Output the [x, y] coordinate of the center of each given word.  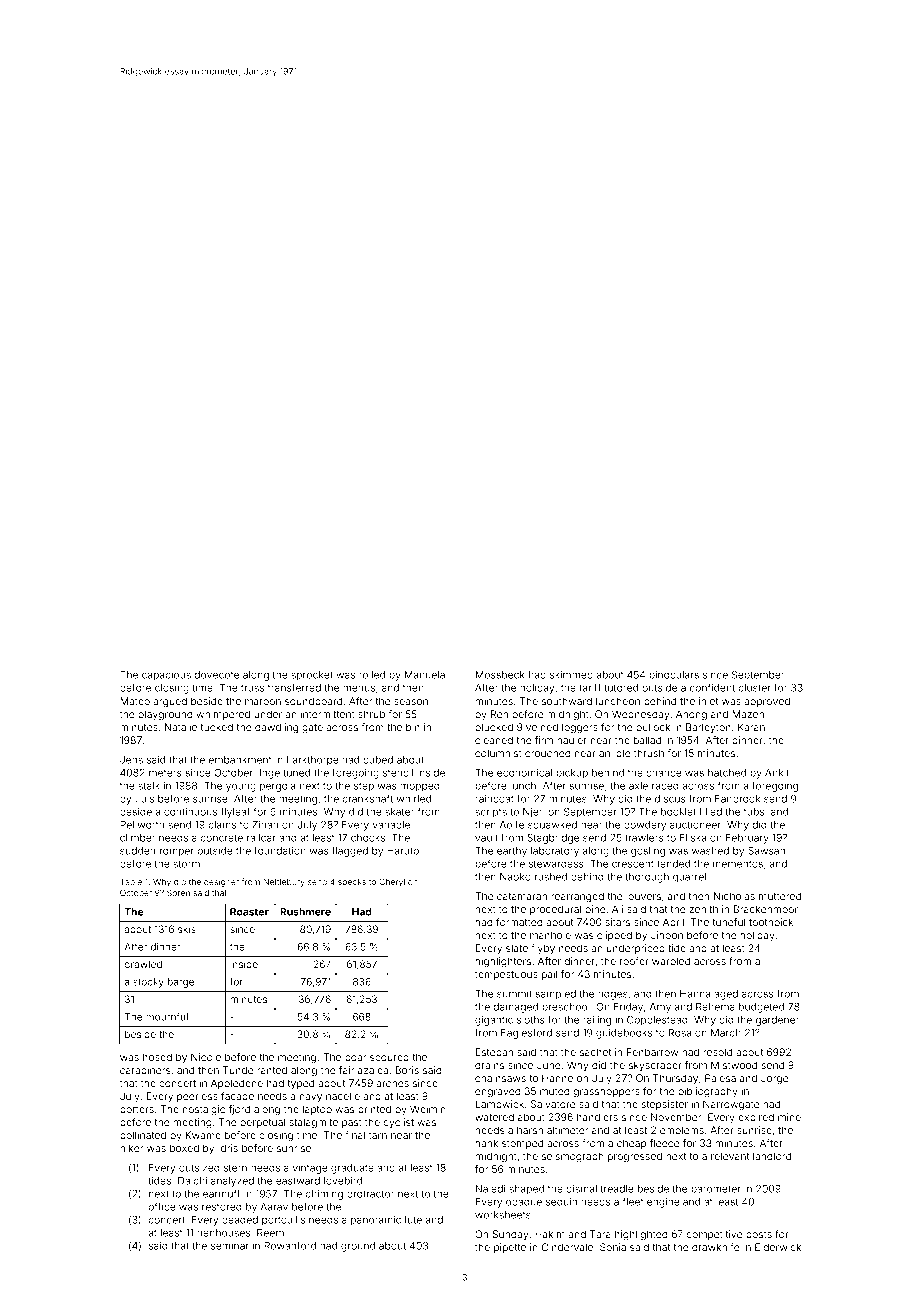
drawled [143, 964]
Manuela [425, 675]
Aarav [274, 1207]
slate [517, 948]
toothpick [771, 923]
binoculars [674, 675]
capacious [166, 676]
